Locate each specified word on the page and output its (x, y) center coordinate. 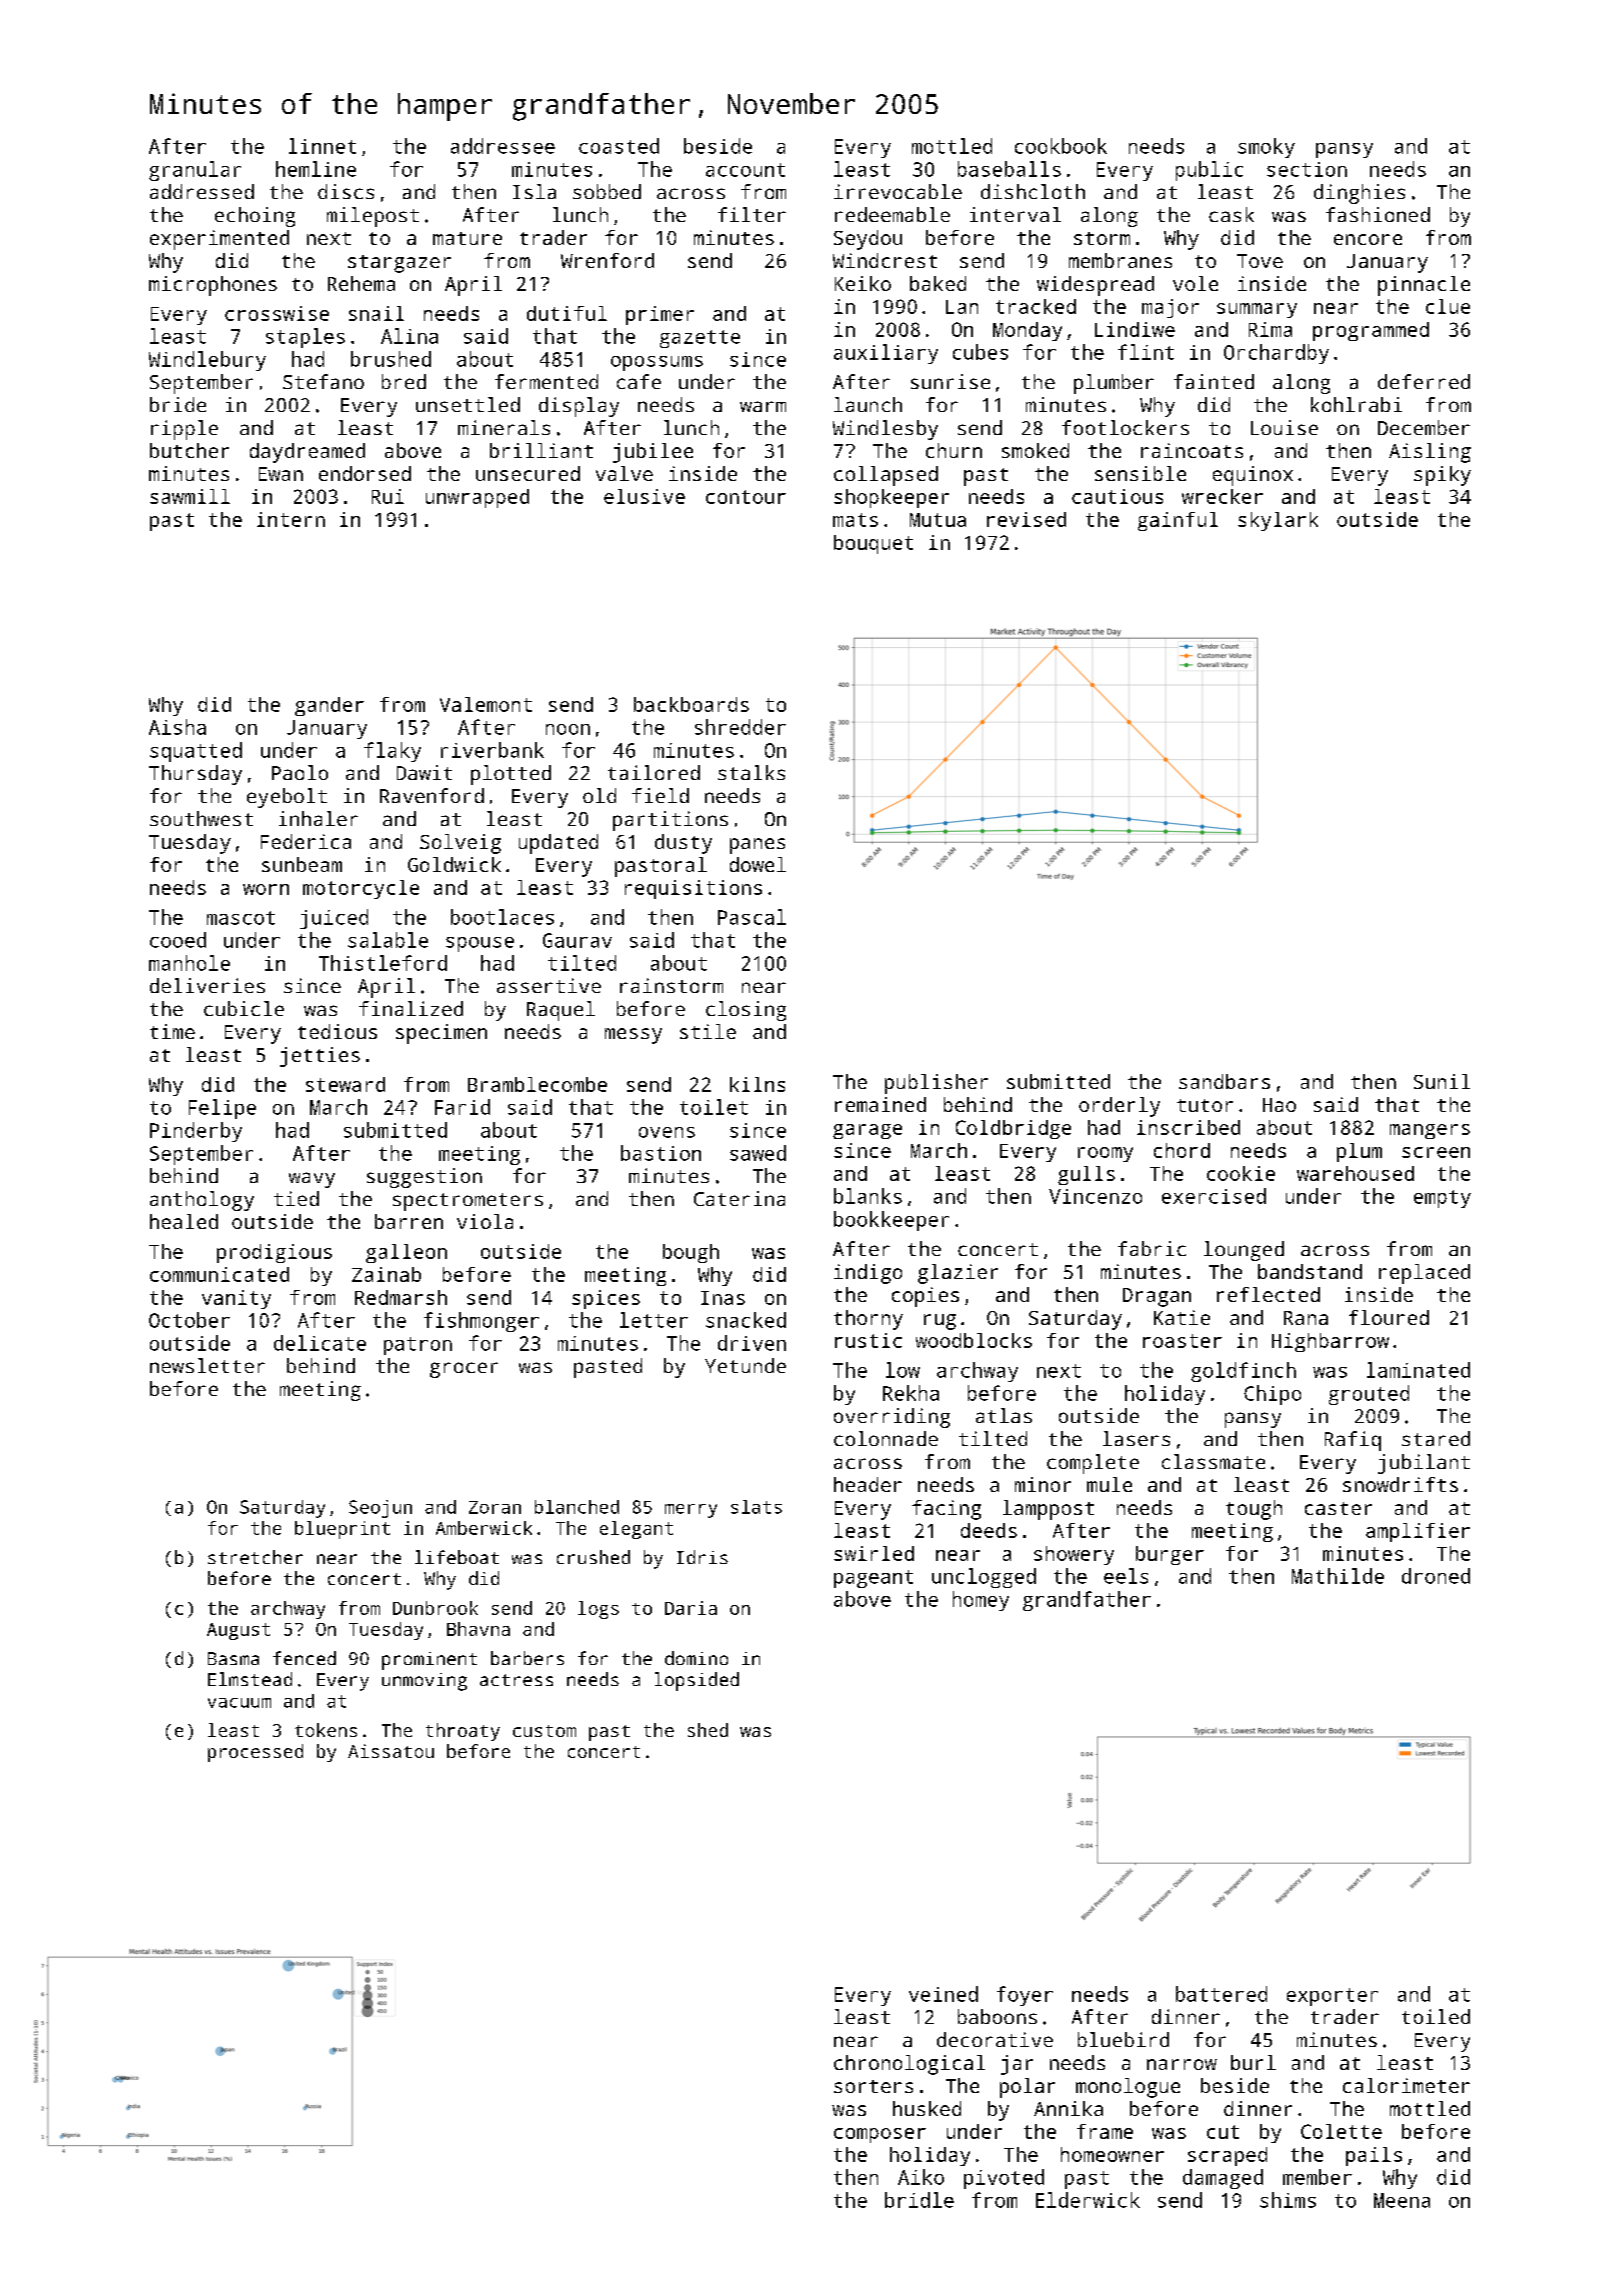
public (1209, 171)
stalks (751, 772)
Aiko (921, 2177)
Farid (462, 1107)
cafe (639, 381)
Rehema (361, 283)
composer (880, 2135)
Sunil (1442, 1081)
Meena (1402, 2200)
